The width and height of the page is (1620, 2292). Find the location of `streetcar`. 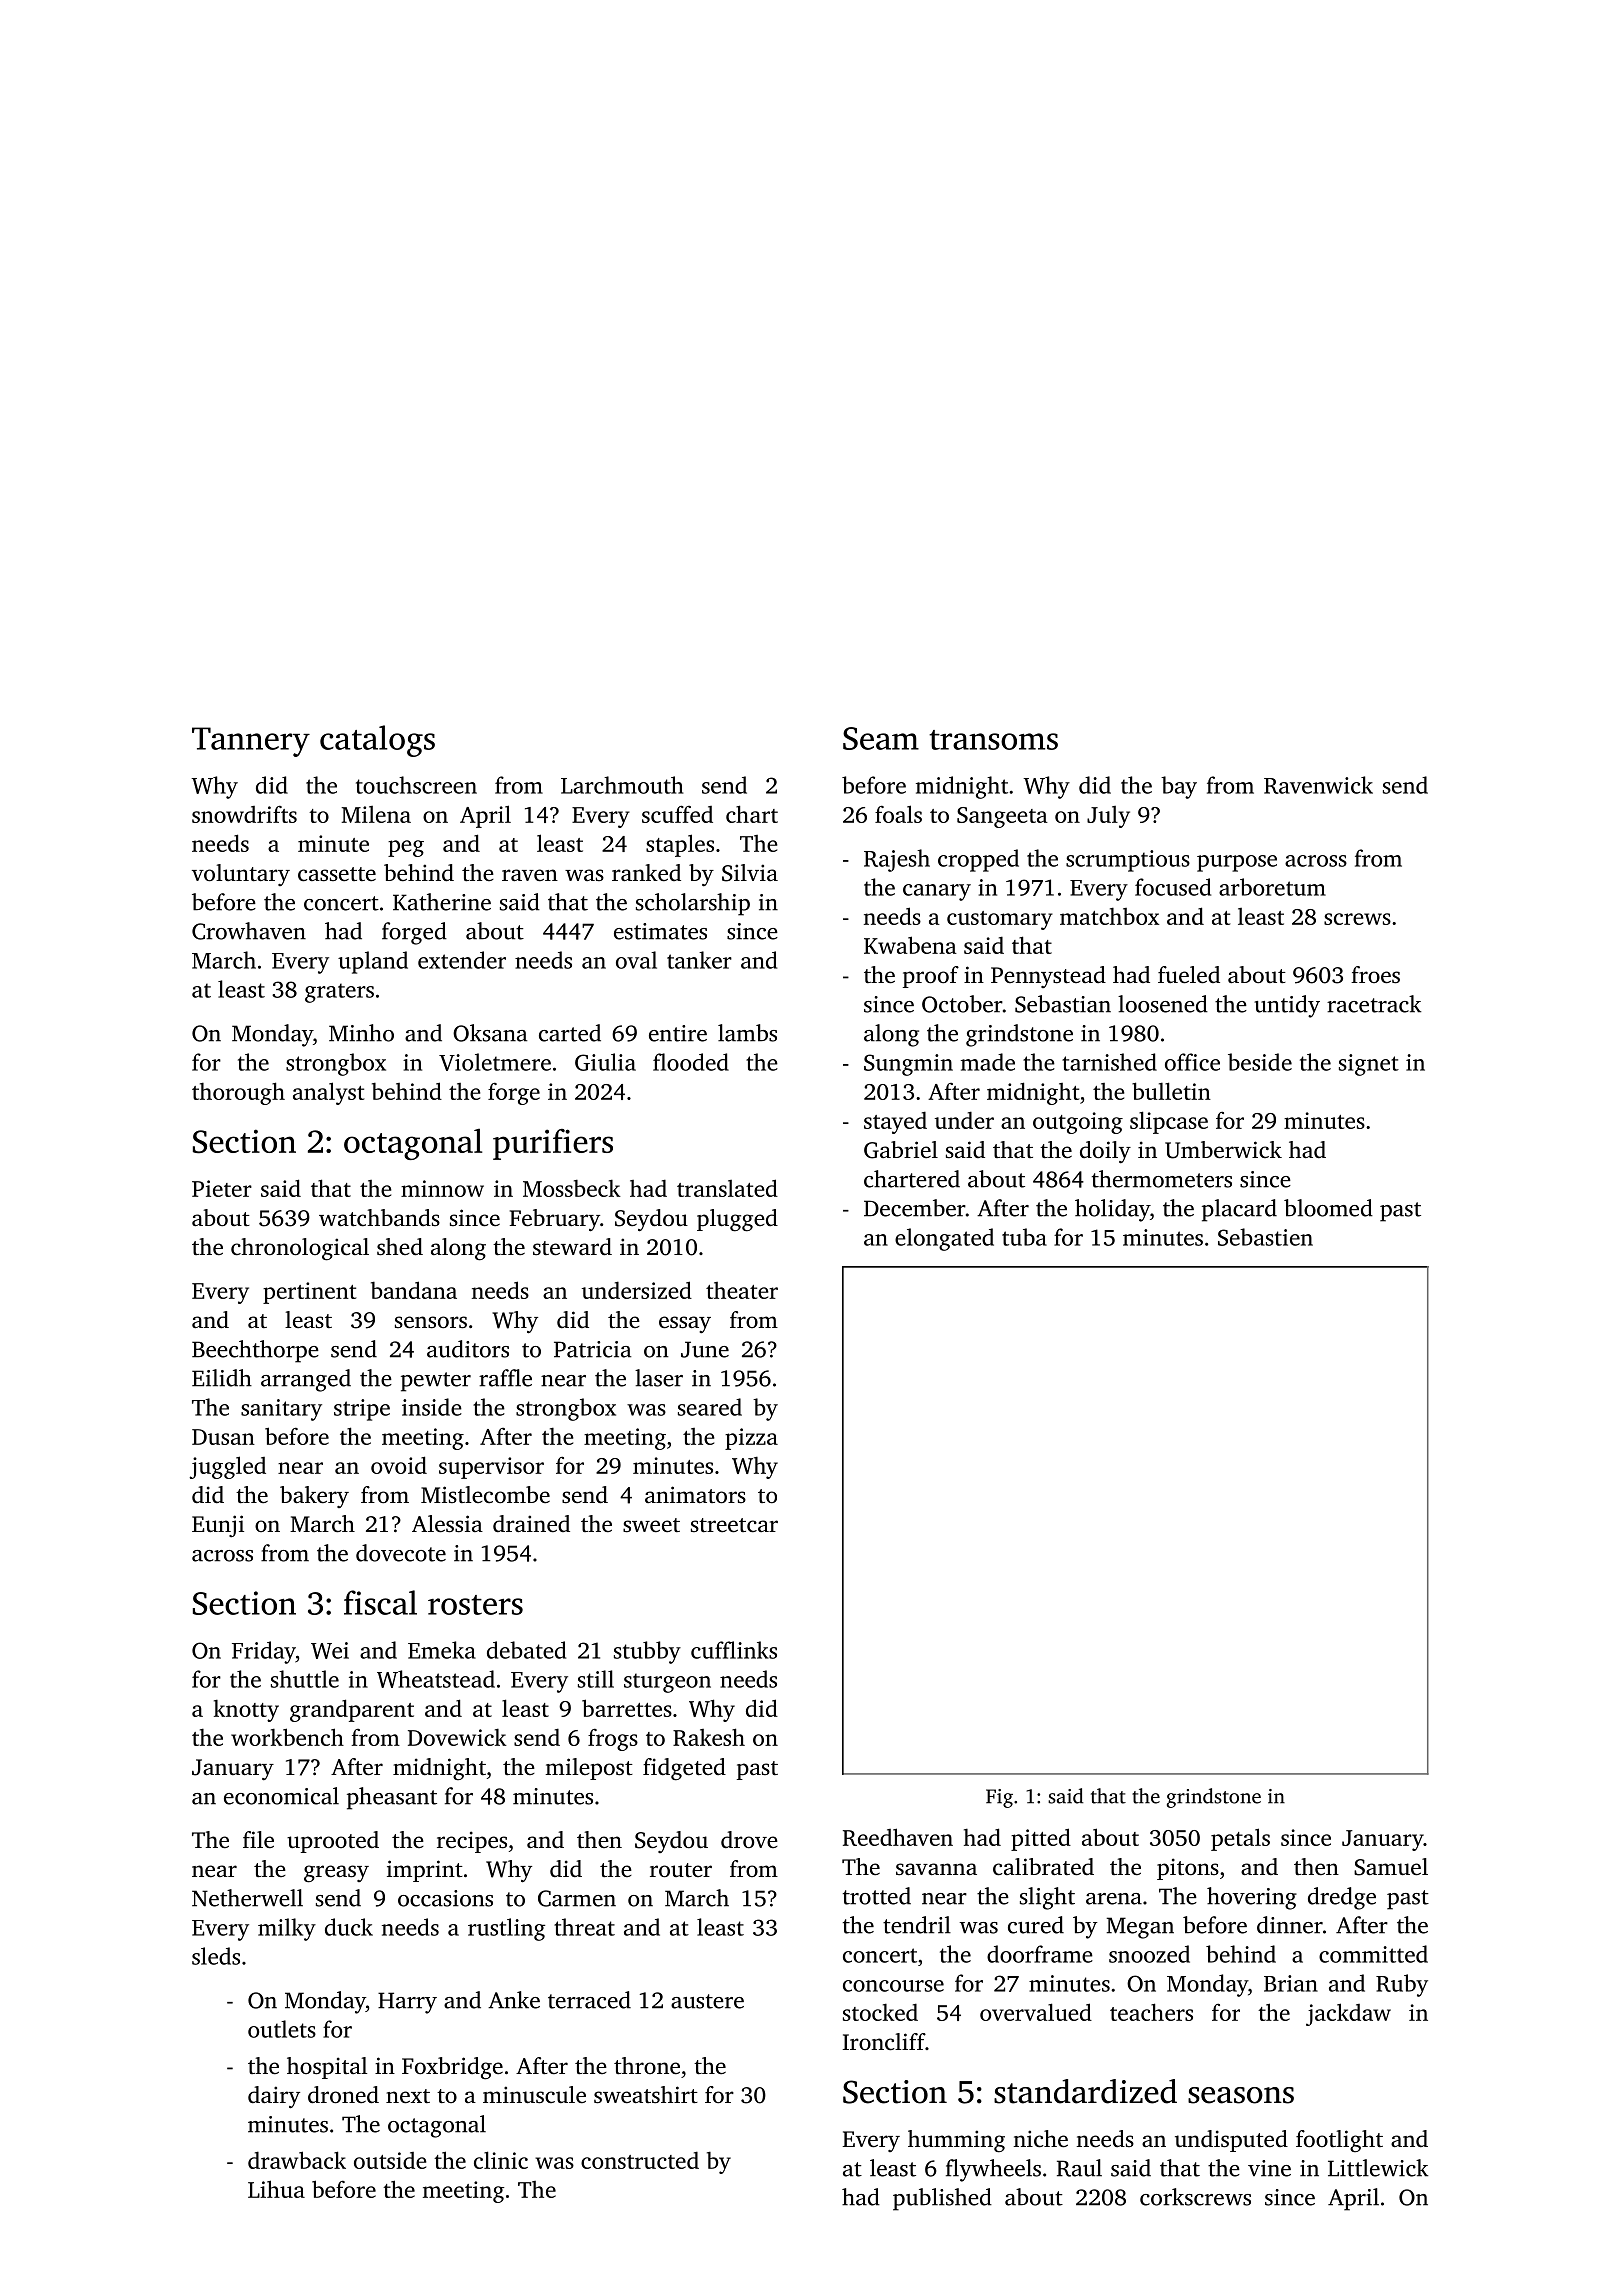

streetcar is located at coordinates (734, 1525).
